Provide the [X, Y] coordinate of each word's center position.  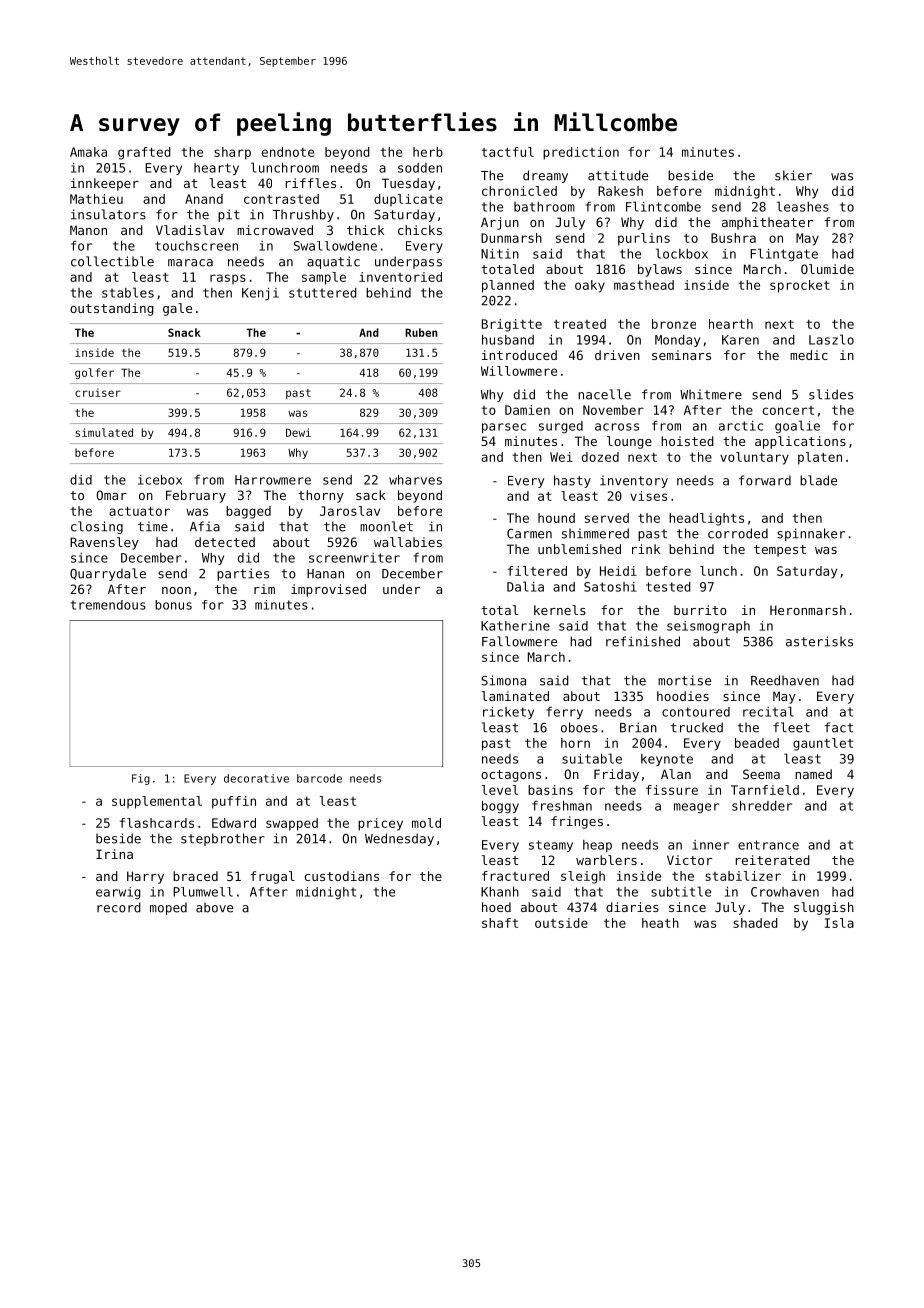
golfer [94, 373]
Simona [503, 680]
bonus [173, 605]
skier [793, 175]
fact [839, 727]
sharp [232, 153]
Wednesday [399, 839]
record [119, 907]
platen [820, 458]
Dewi [298, 432]
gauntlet [823, 744]
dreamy [545, 176]
